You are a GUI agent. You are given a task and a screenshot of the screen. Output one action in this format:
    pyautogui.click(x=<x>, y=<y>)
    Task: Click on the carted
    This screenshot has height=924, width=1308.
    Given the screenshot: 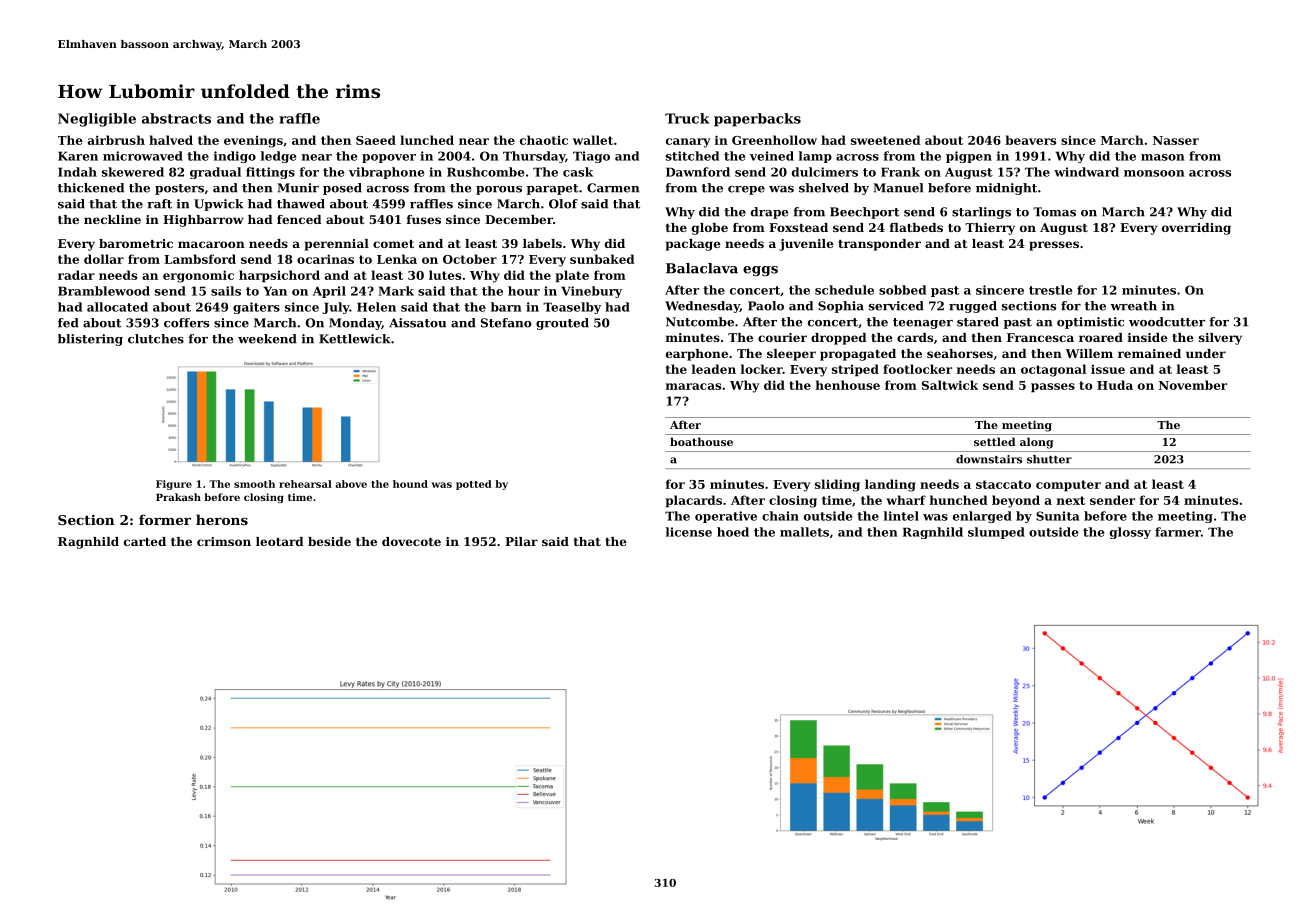 What is the action you would take?
    pyautogui.click(x=145, y=541)
